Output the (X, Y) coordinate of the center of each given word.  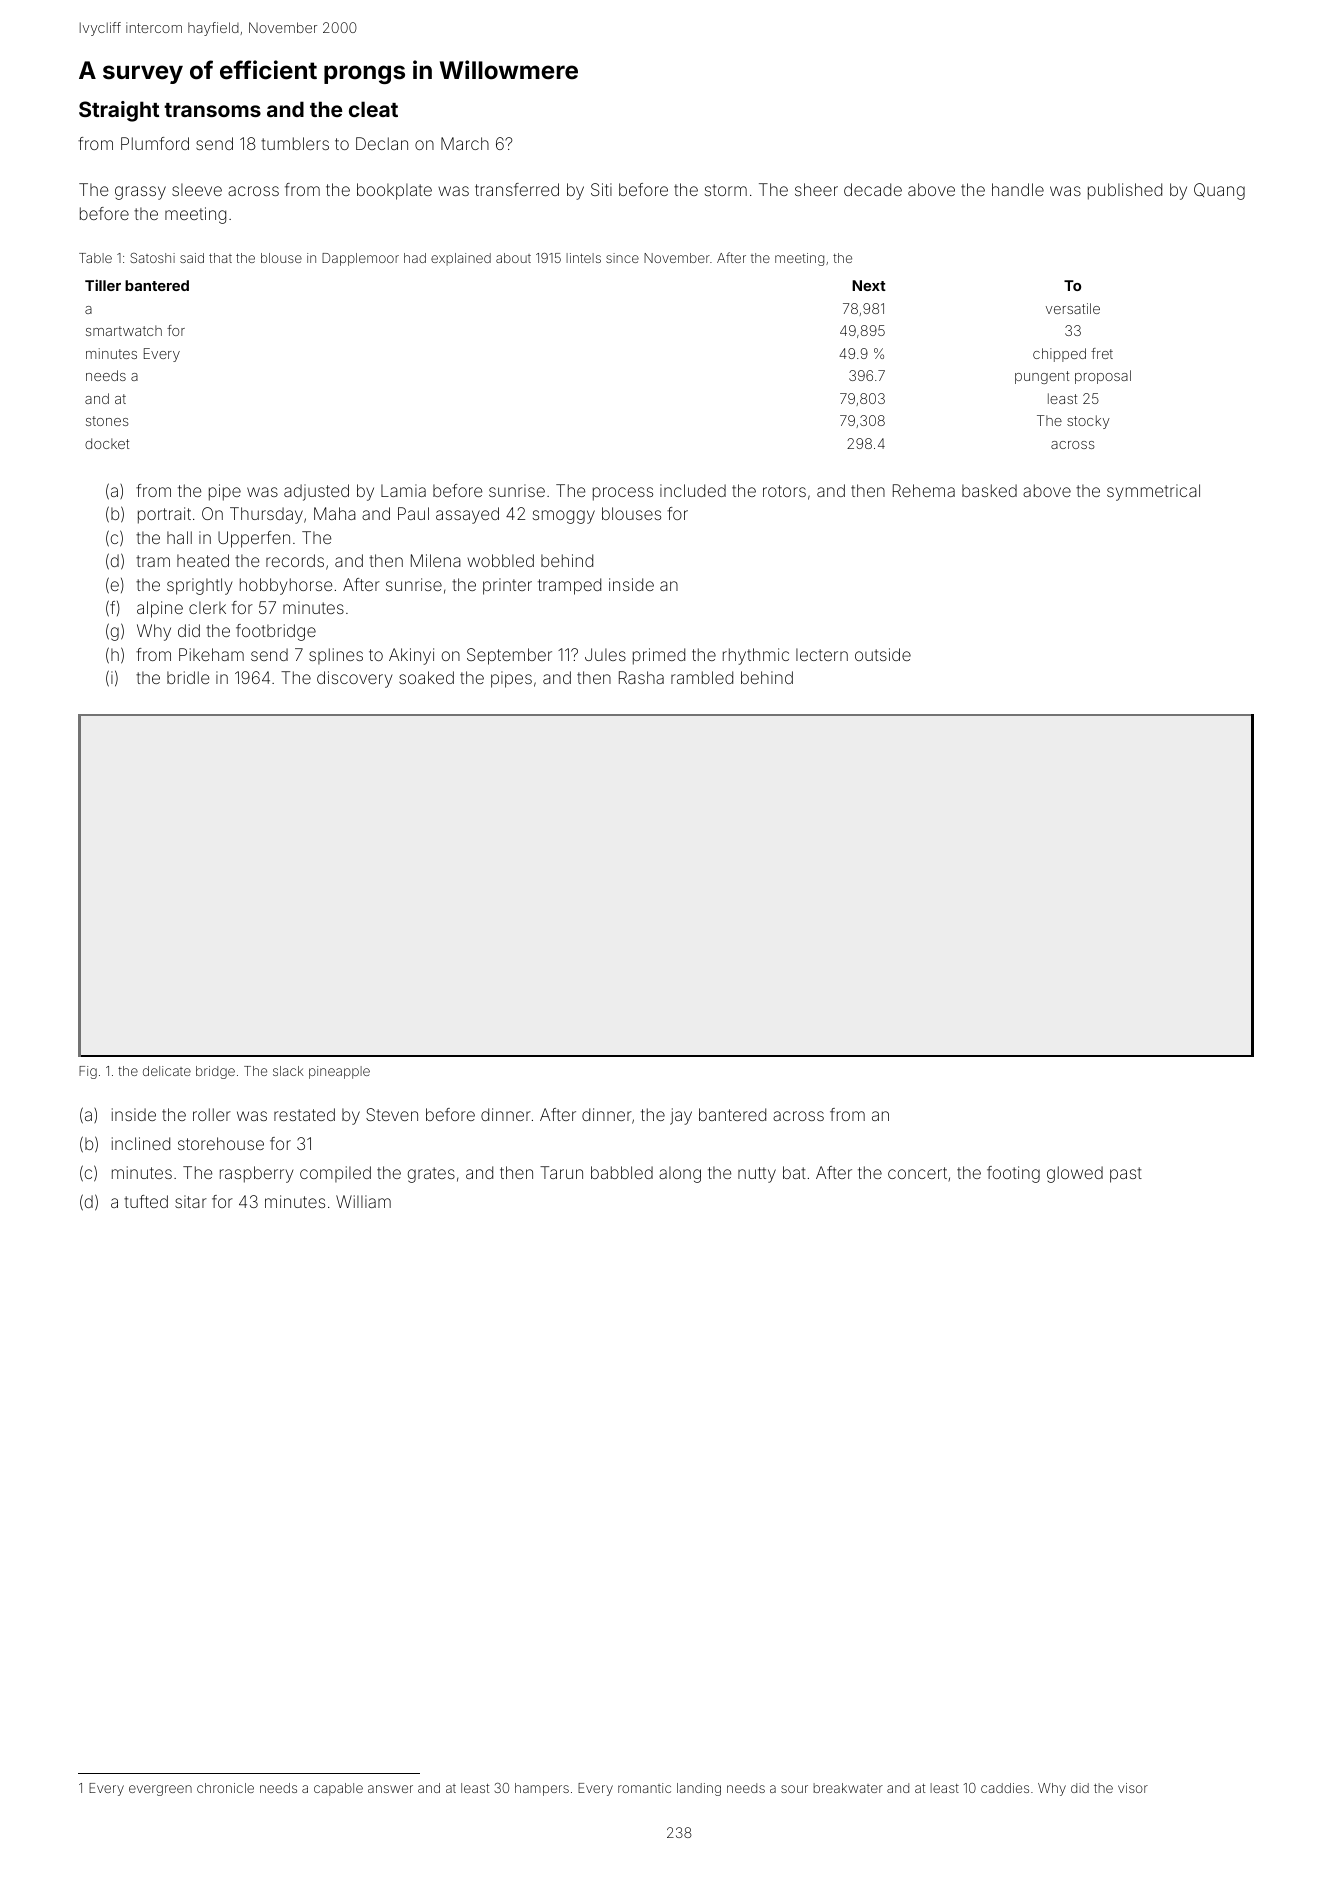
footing (1013, 1174)
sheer (816, 189)
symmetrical (1153, 492)
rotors (784, 491)
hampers (542, 1789)
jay (681, 1116)
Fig (88, 1072)
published (1125, 191)
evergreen (160, 1790)
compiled (335, 1174)
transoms (212, 110)
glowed (1075, 1174)
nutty (757, 1175)
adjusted (316, 492)
